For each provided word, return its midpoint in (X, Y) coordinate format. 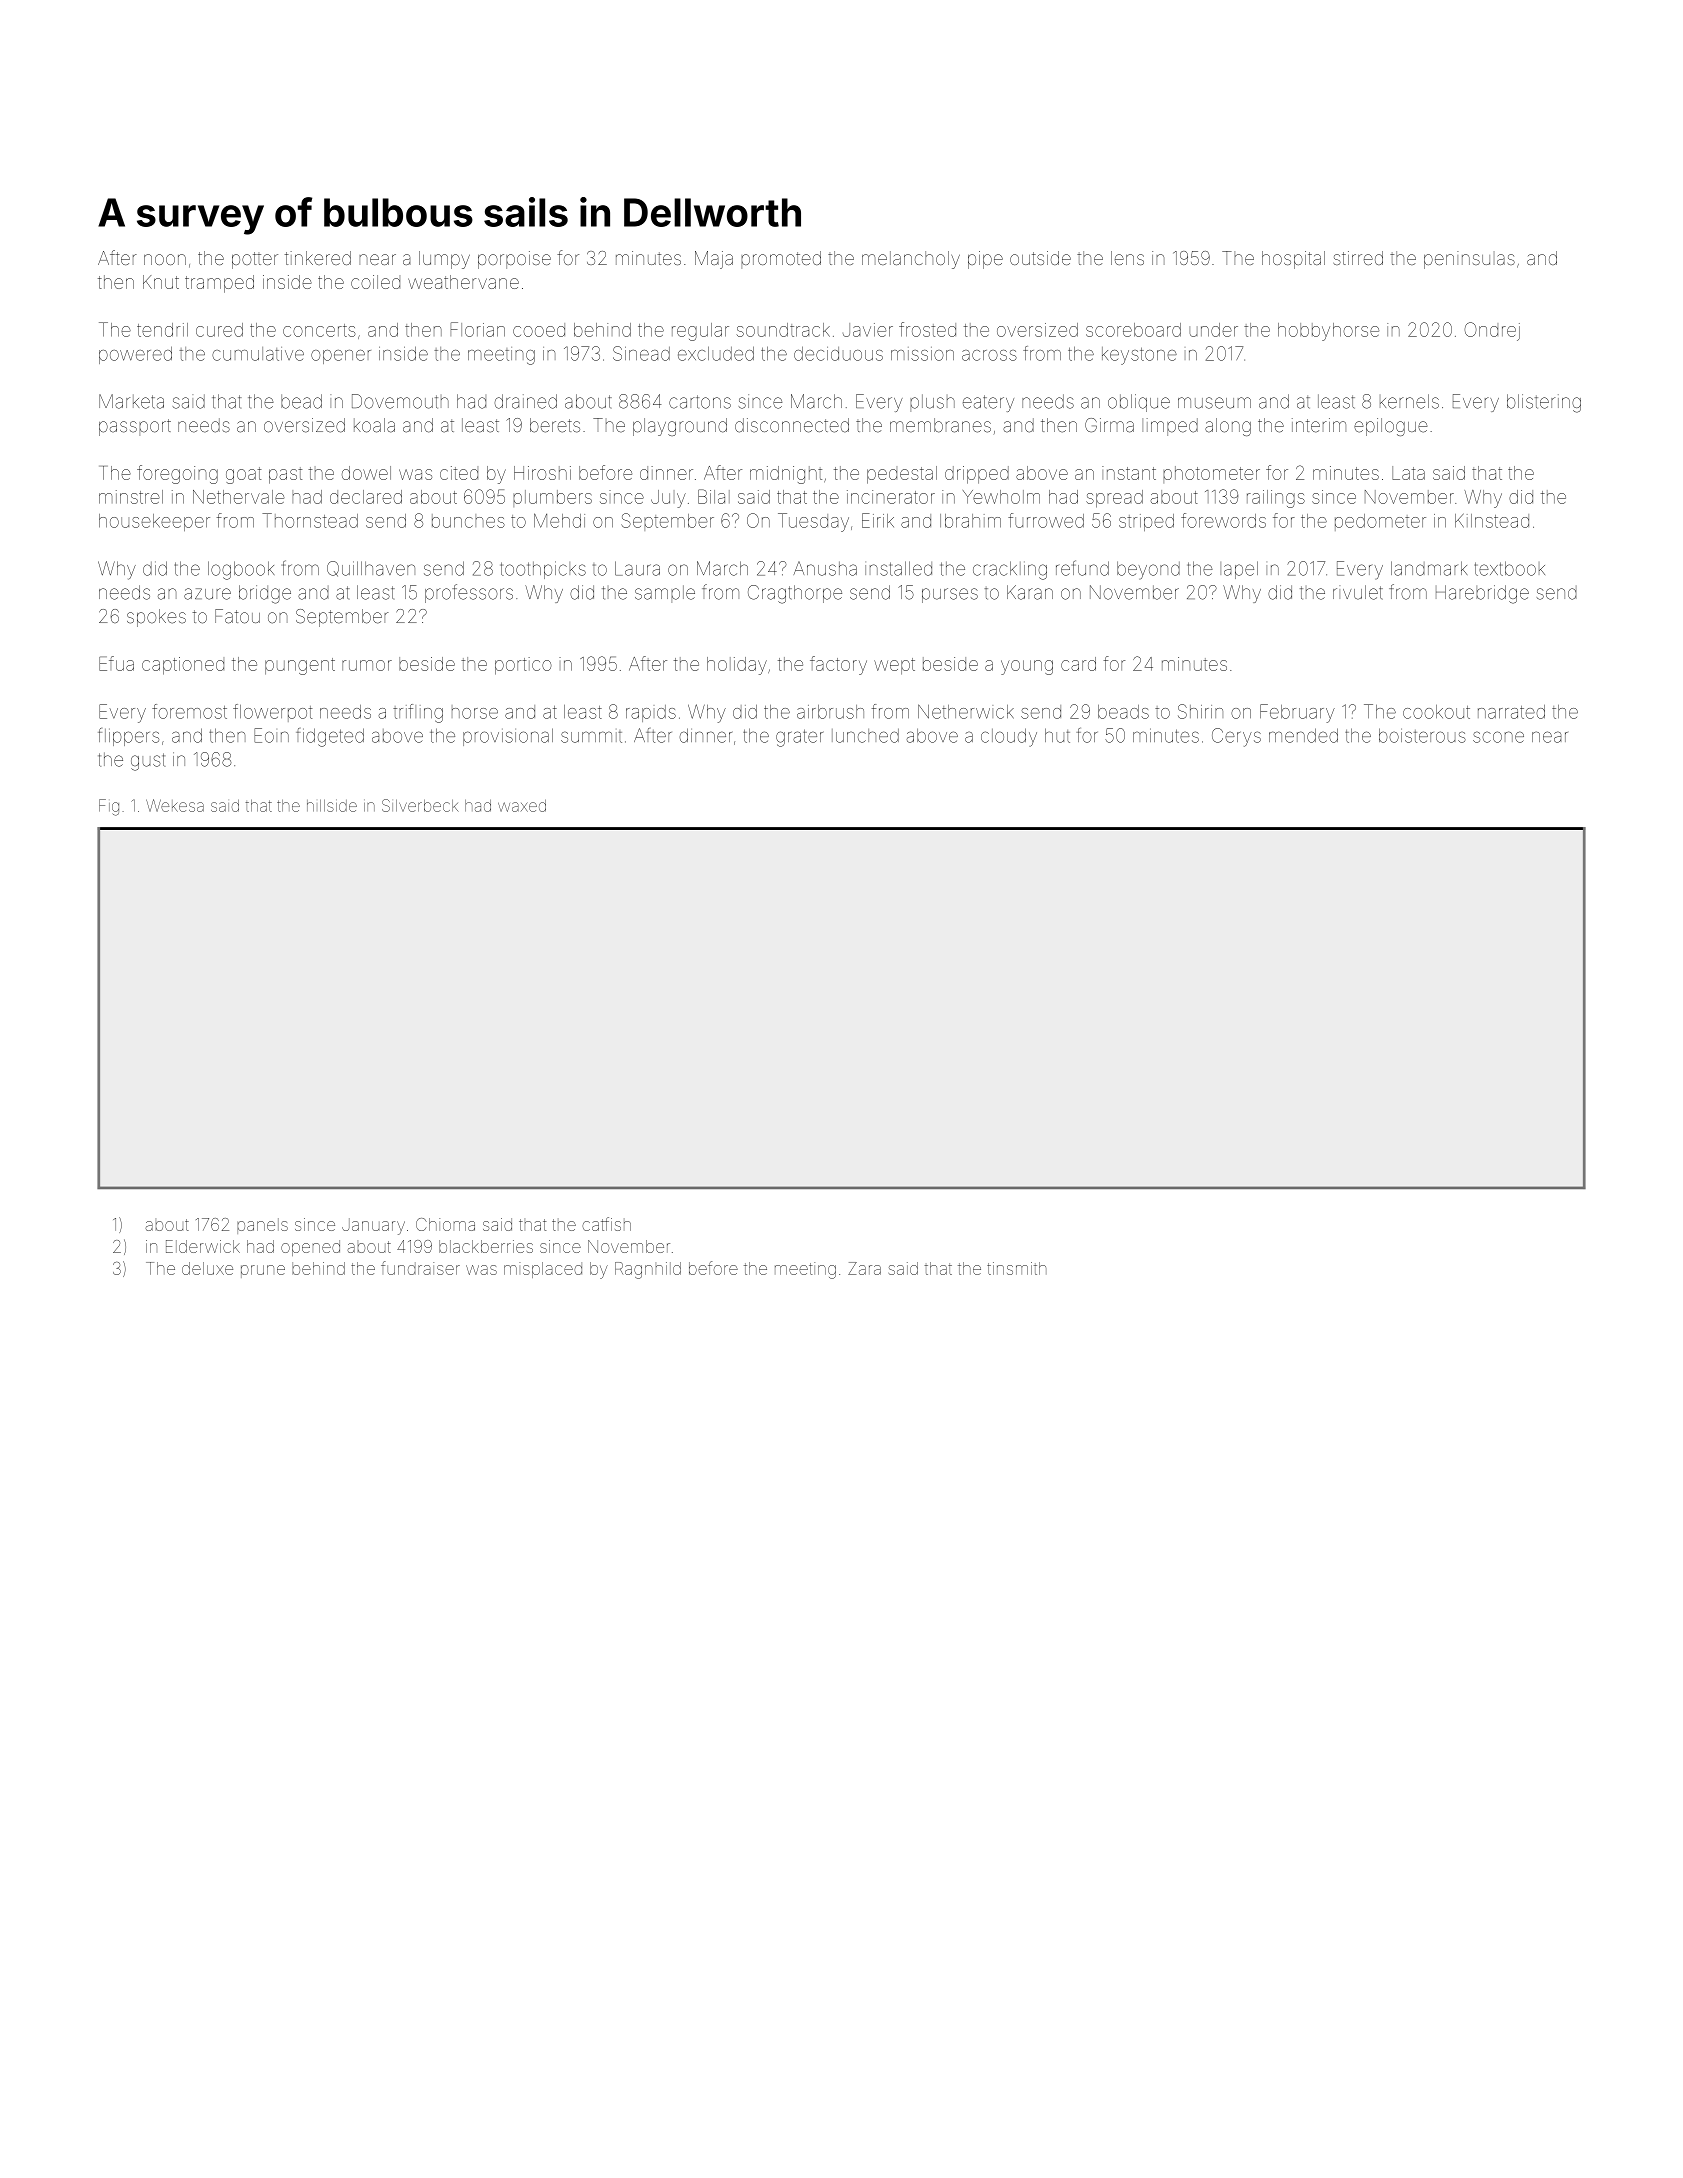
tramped (219, 284)
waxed (522, 806)
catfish (606, 1224)
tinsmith (1017, 1268)
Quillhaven (371, 569)
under (1213, 330)
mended (1303, 735)
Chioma (445, 1224)
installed (898, 568)
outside (1040, 258)
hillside (332, 805)
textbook (1510, 568)
